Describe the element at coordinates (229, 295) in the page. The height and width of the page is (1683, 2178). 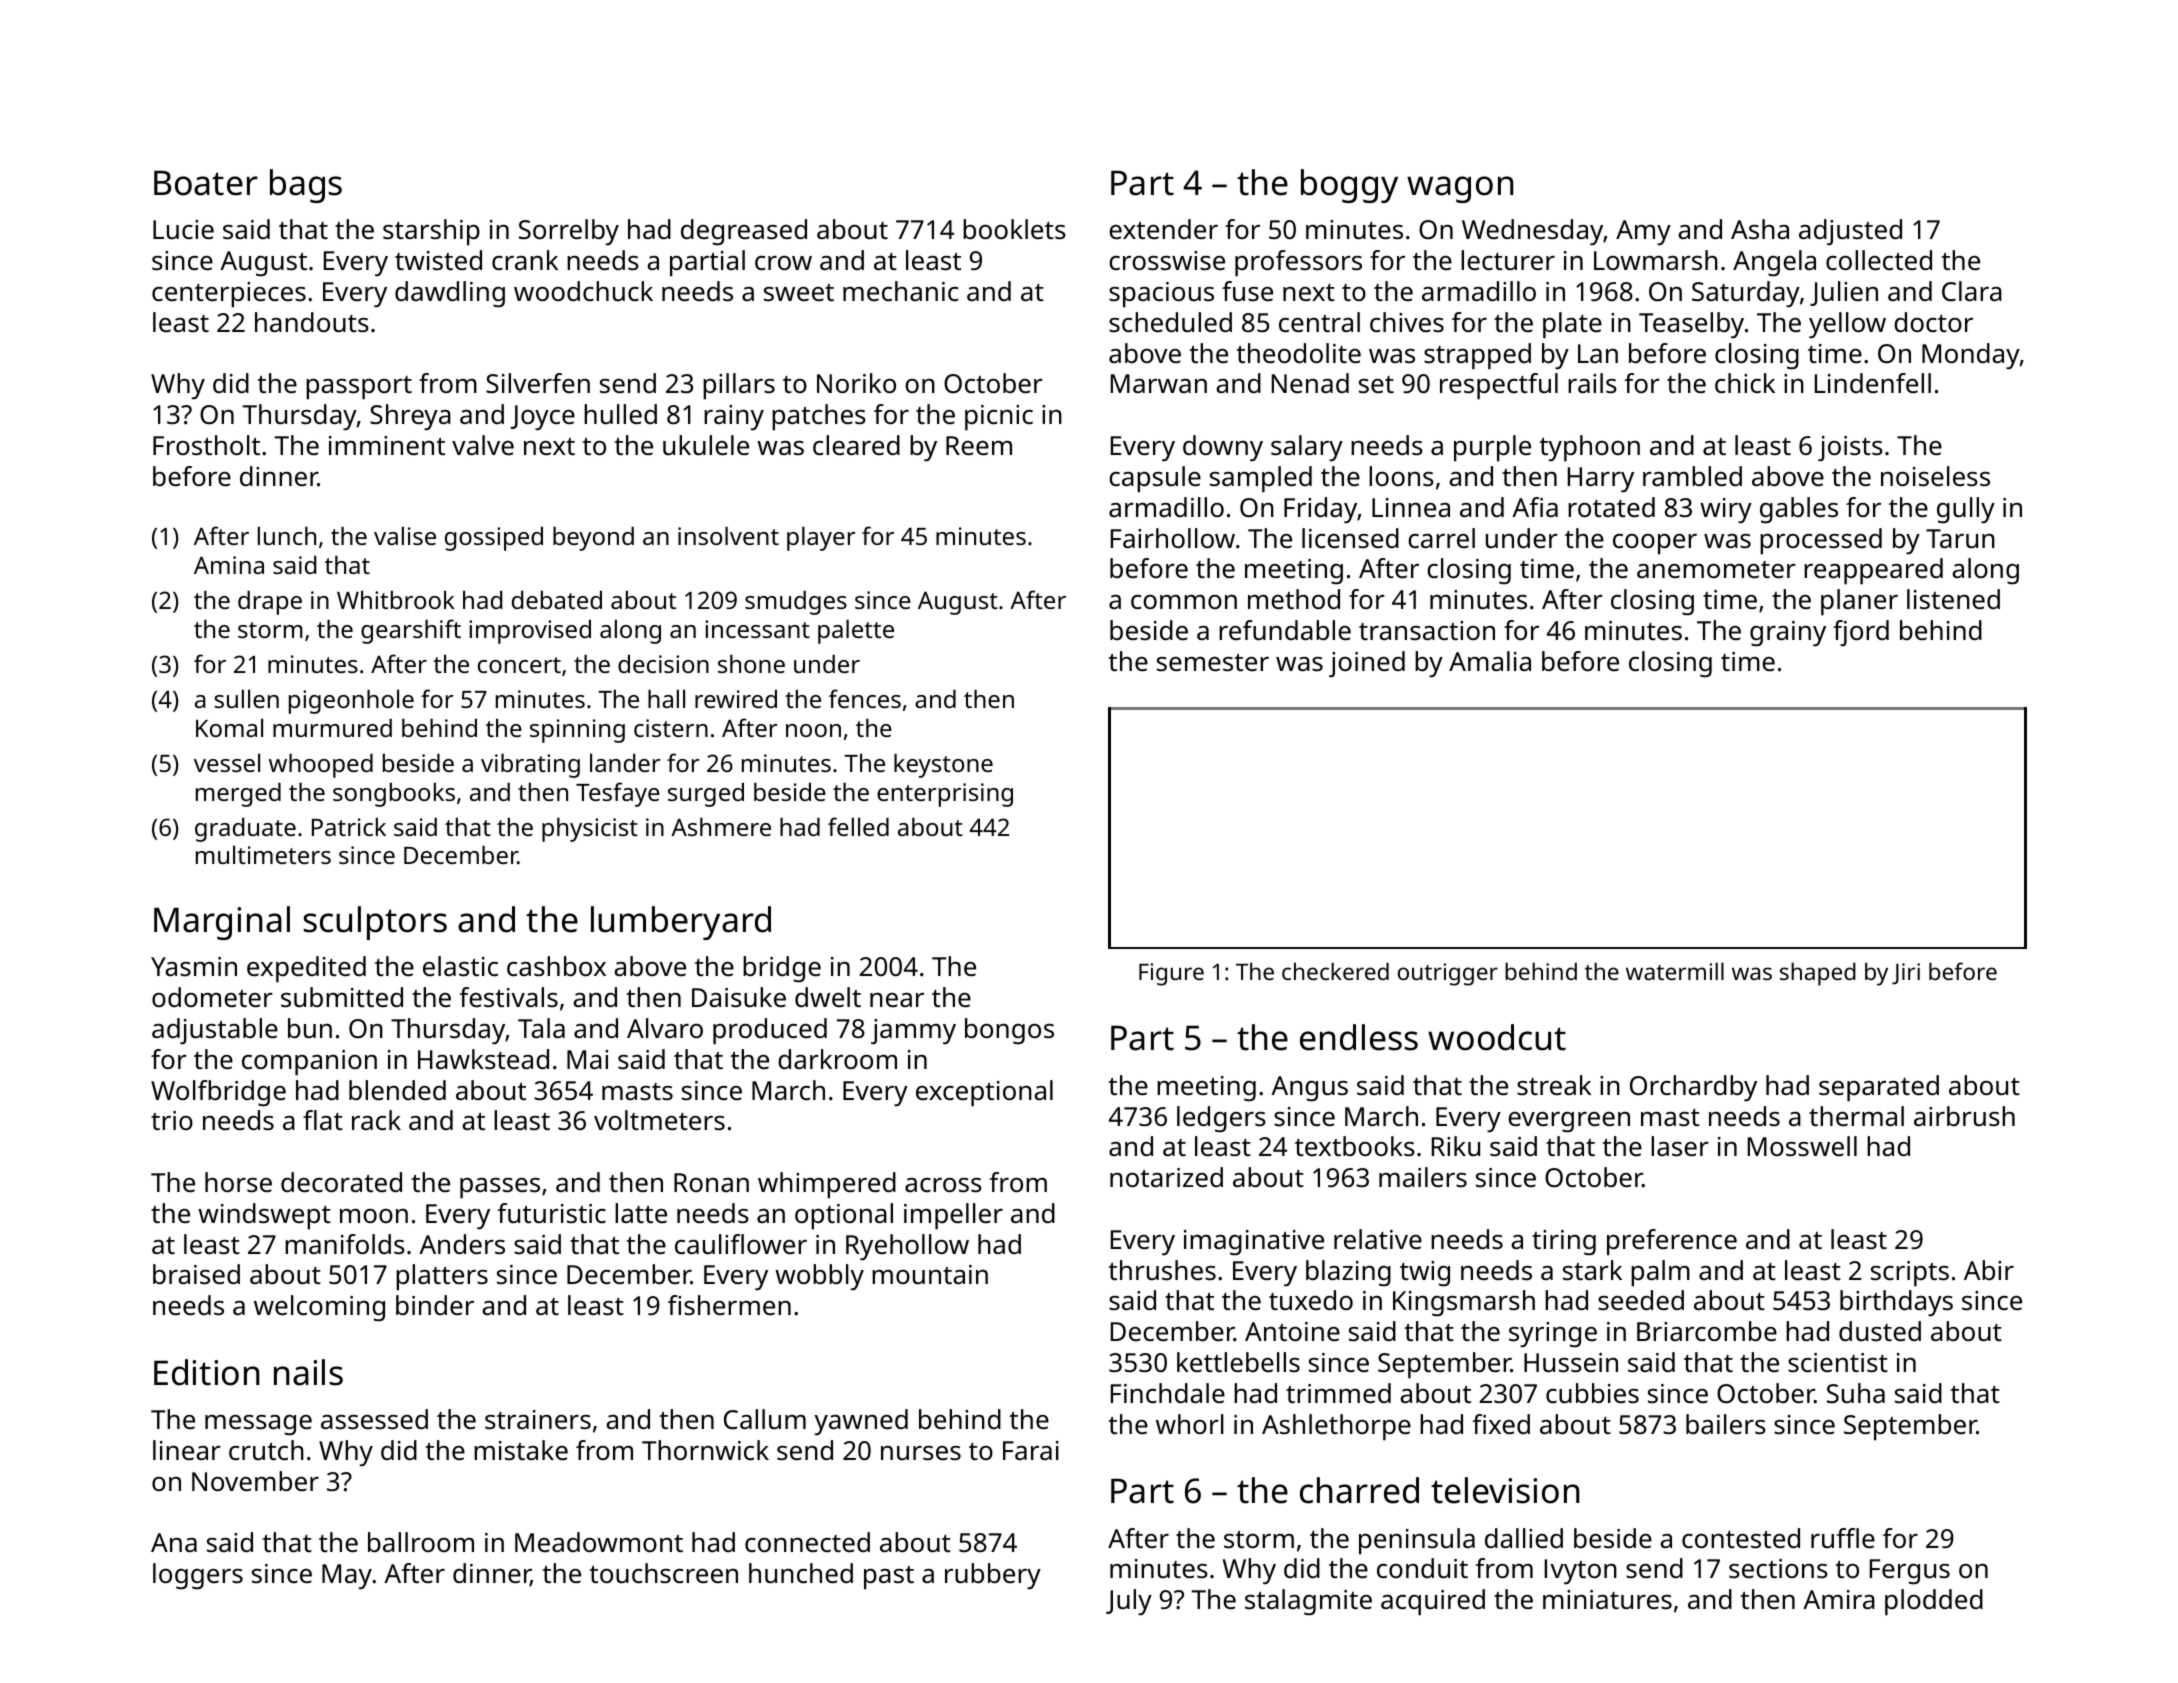
I see `centerpieces` at that location.
